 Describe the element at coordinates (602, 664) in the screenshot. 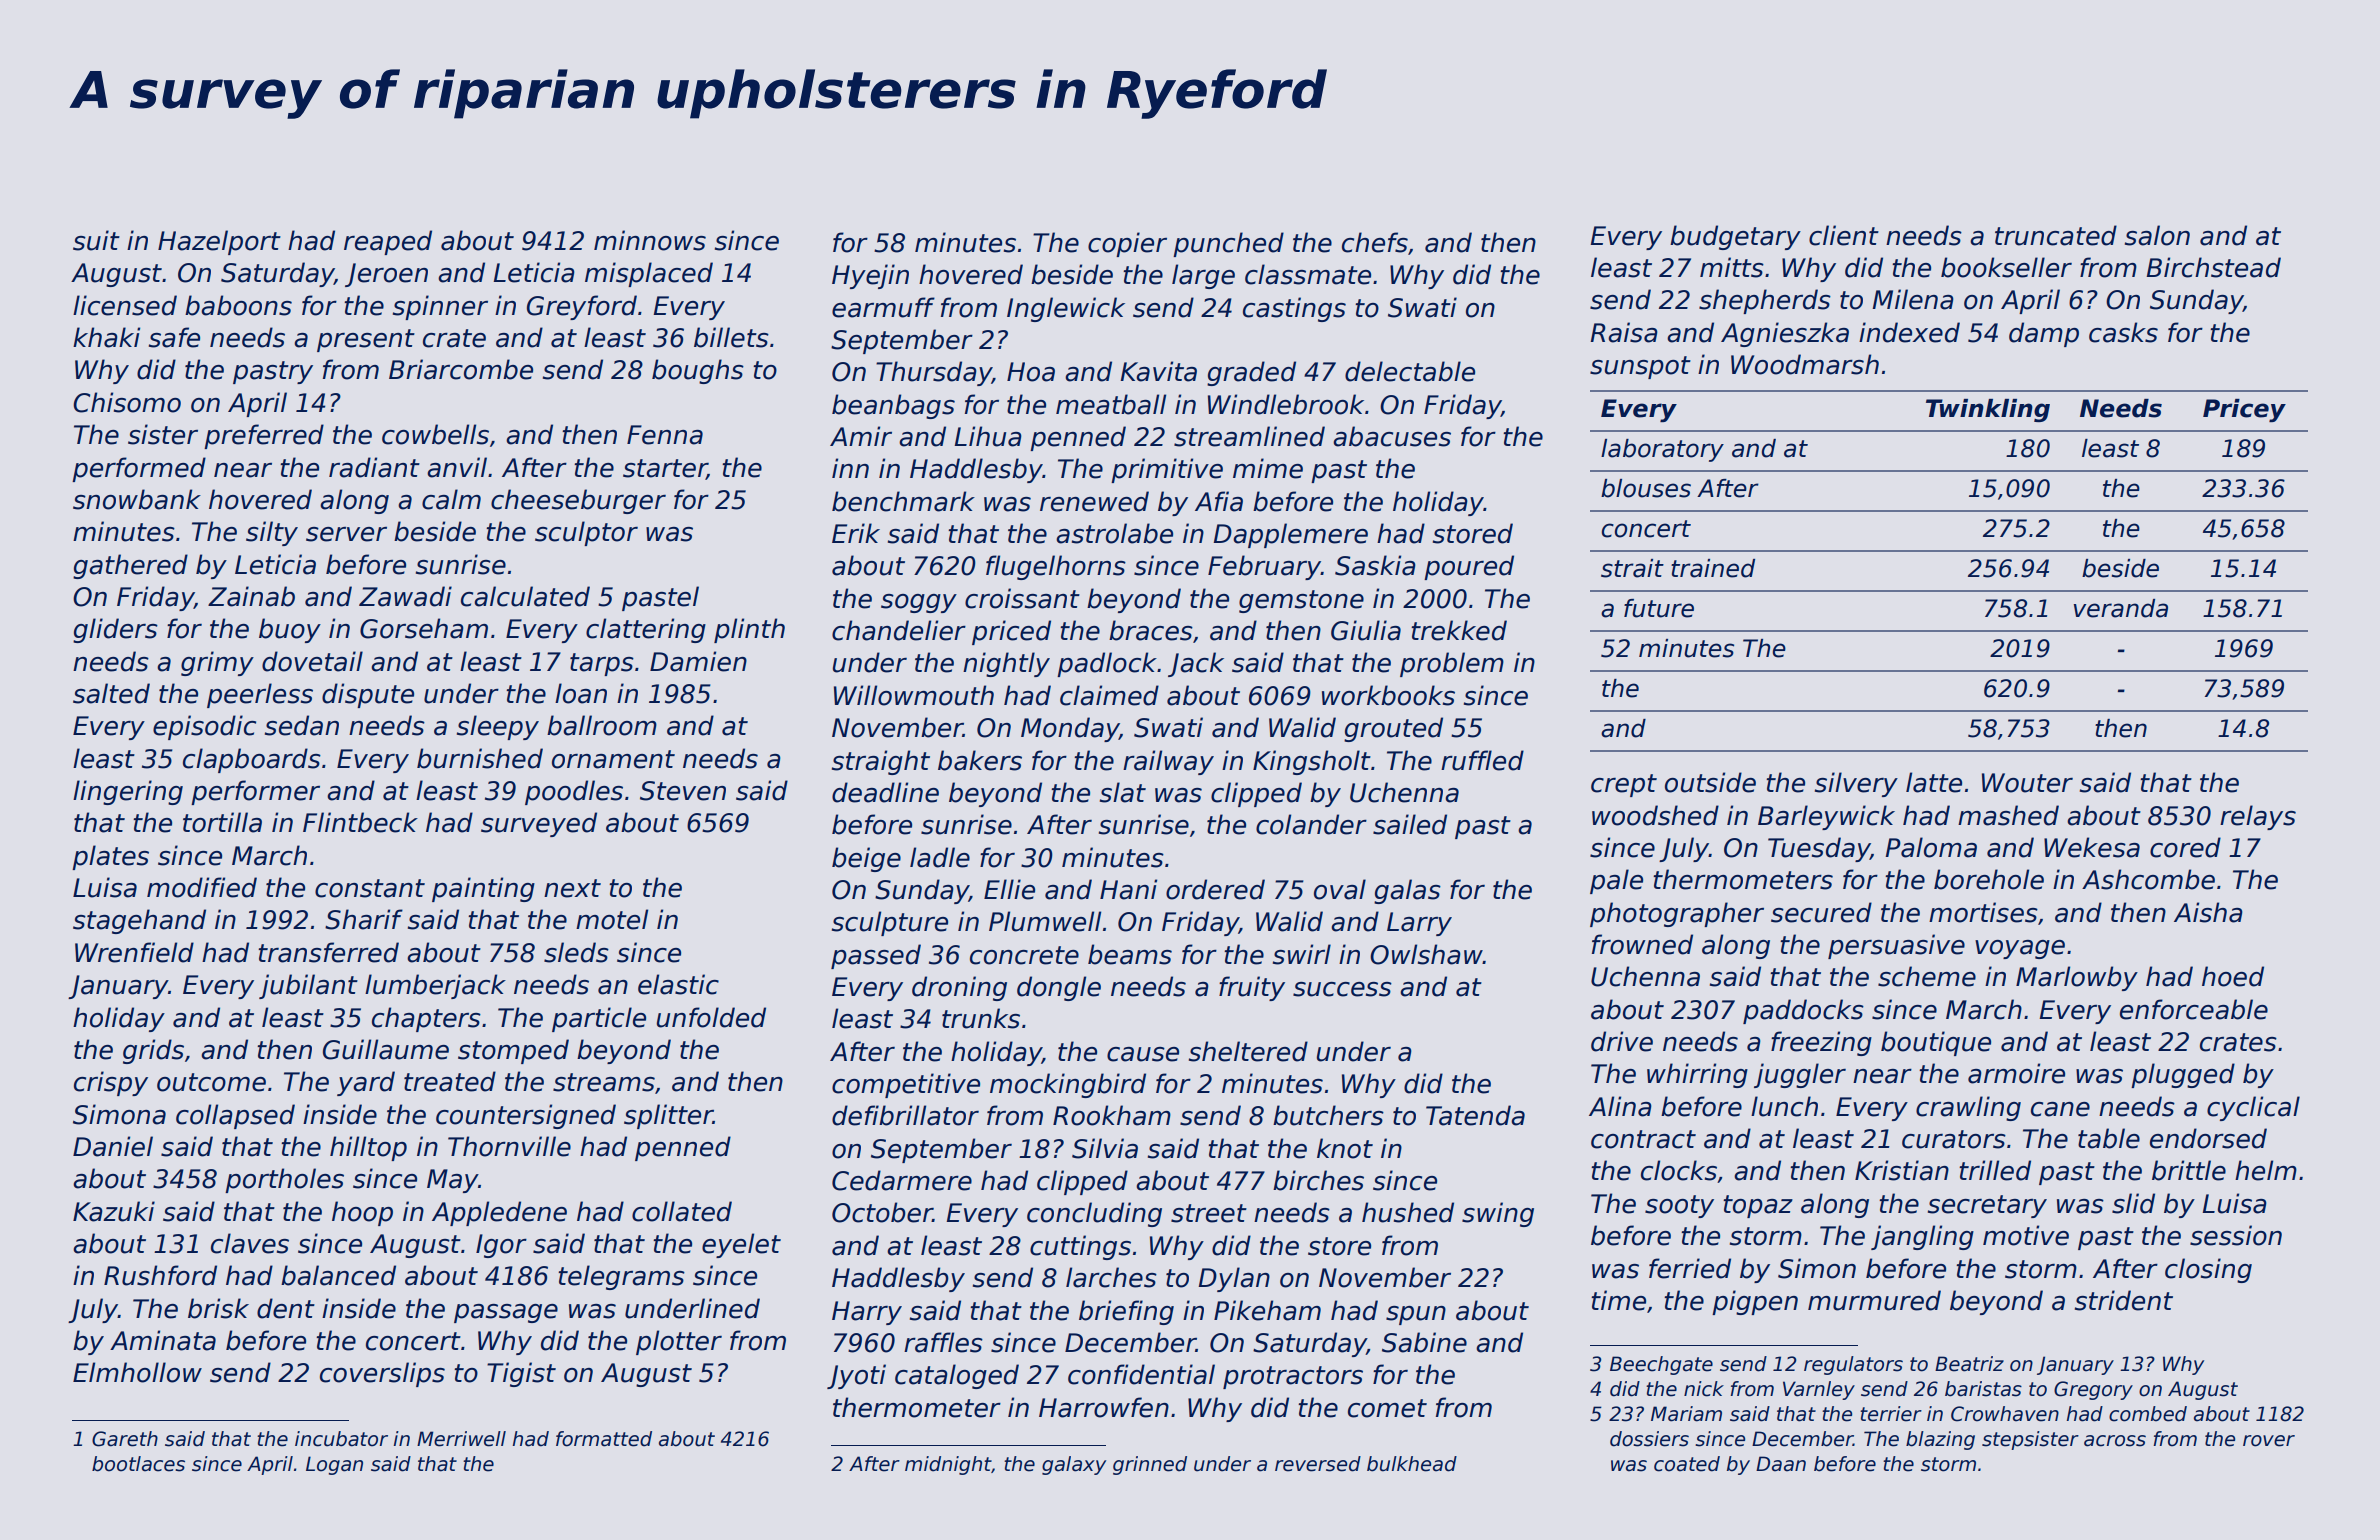

I see `tarps` at that location.
